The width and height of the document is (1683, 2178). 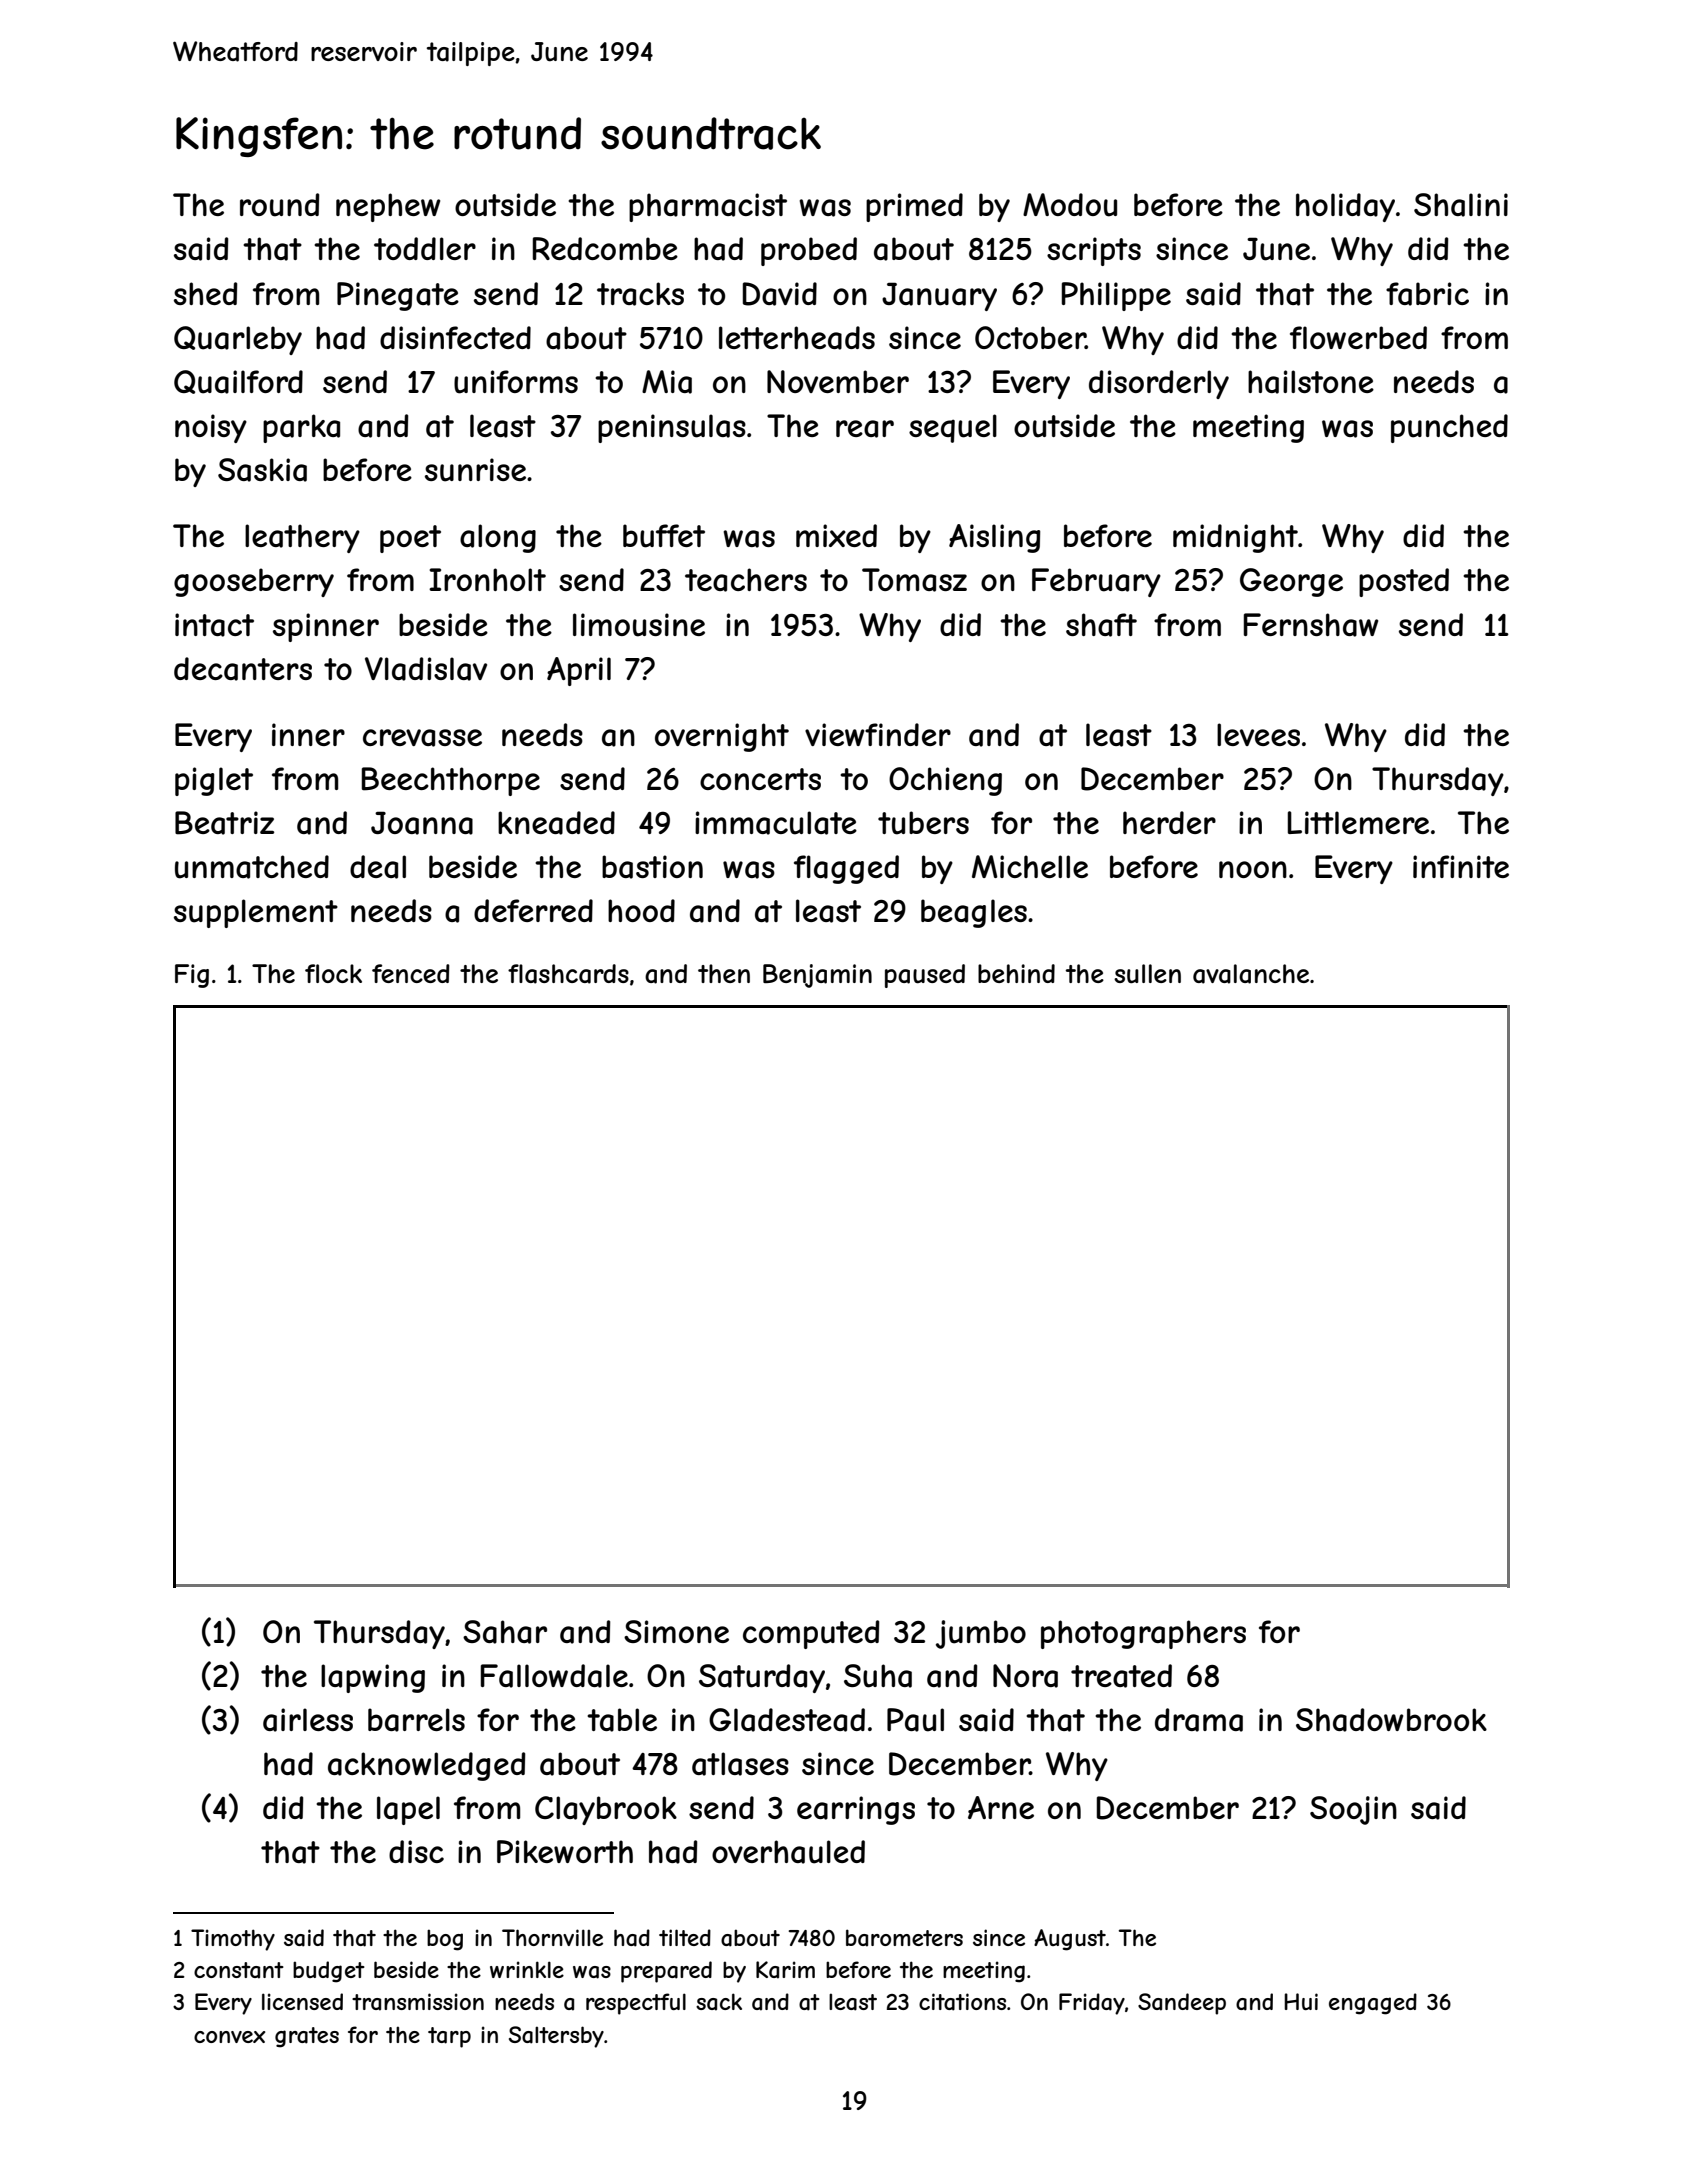 I want to click on Saskia, so click(x=262, y=470).
